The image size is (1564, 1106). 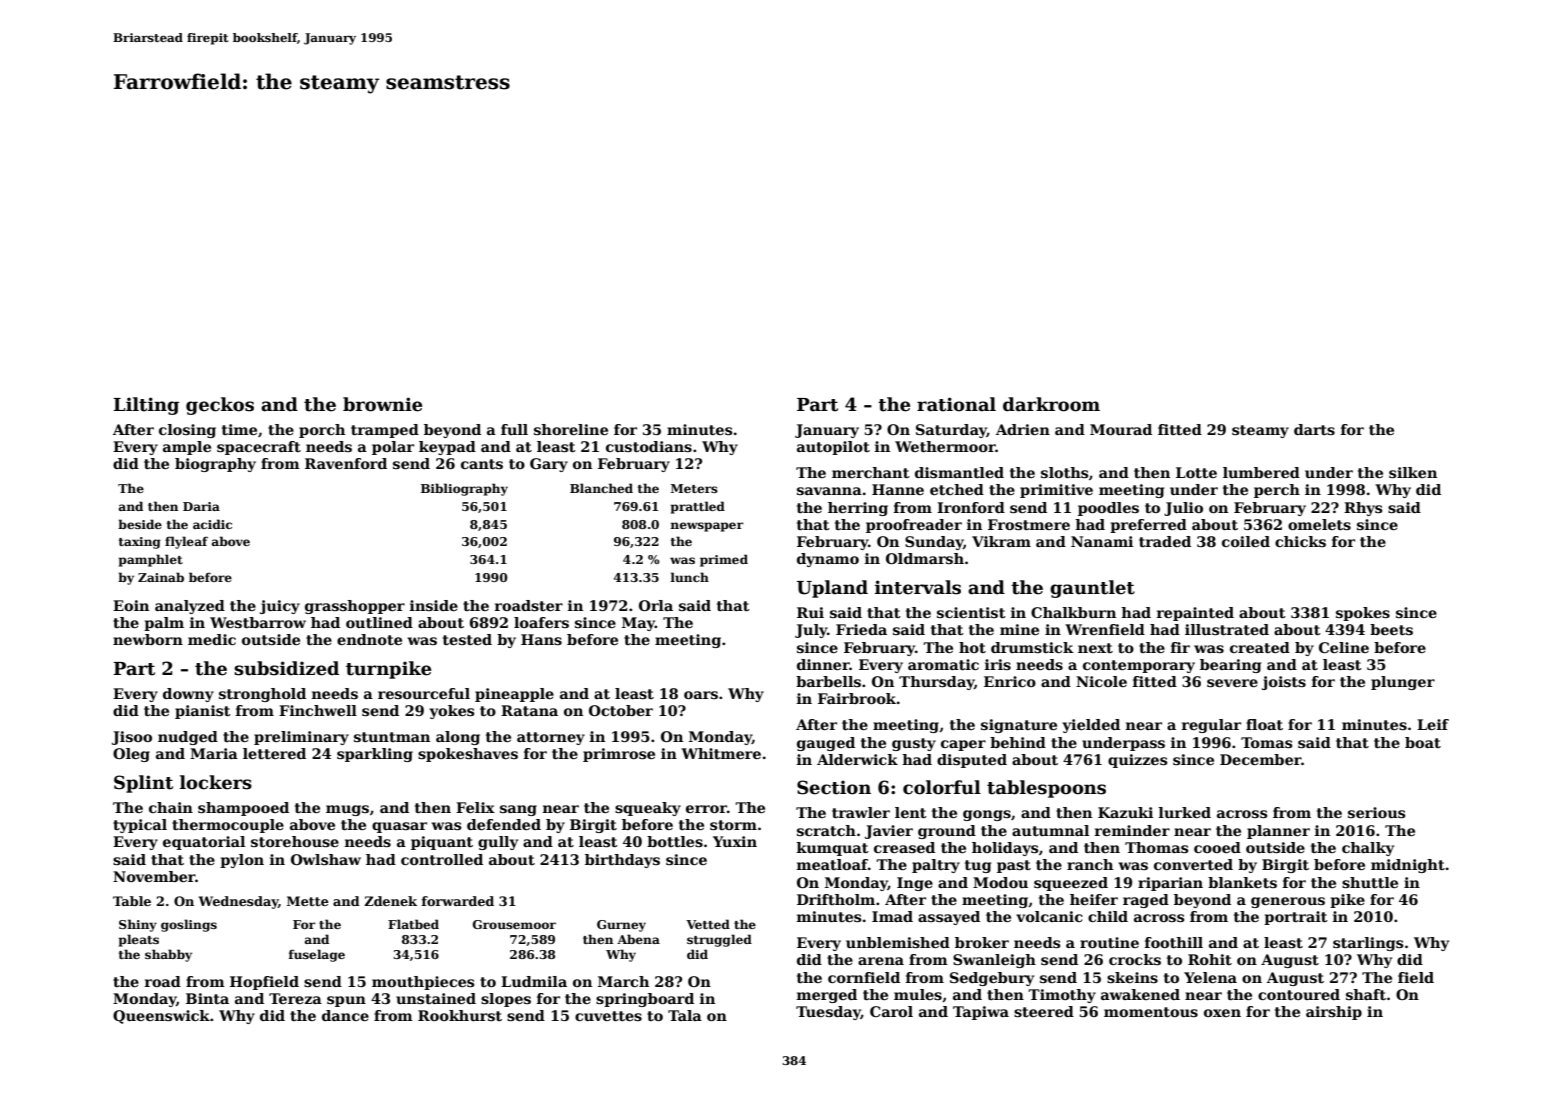 I want to click on November, so click(x=154, y=876).
